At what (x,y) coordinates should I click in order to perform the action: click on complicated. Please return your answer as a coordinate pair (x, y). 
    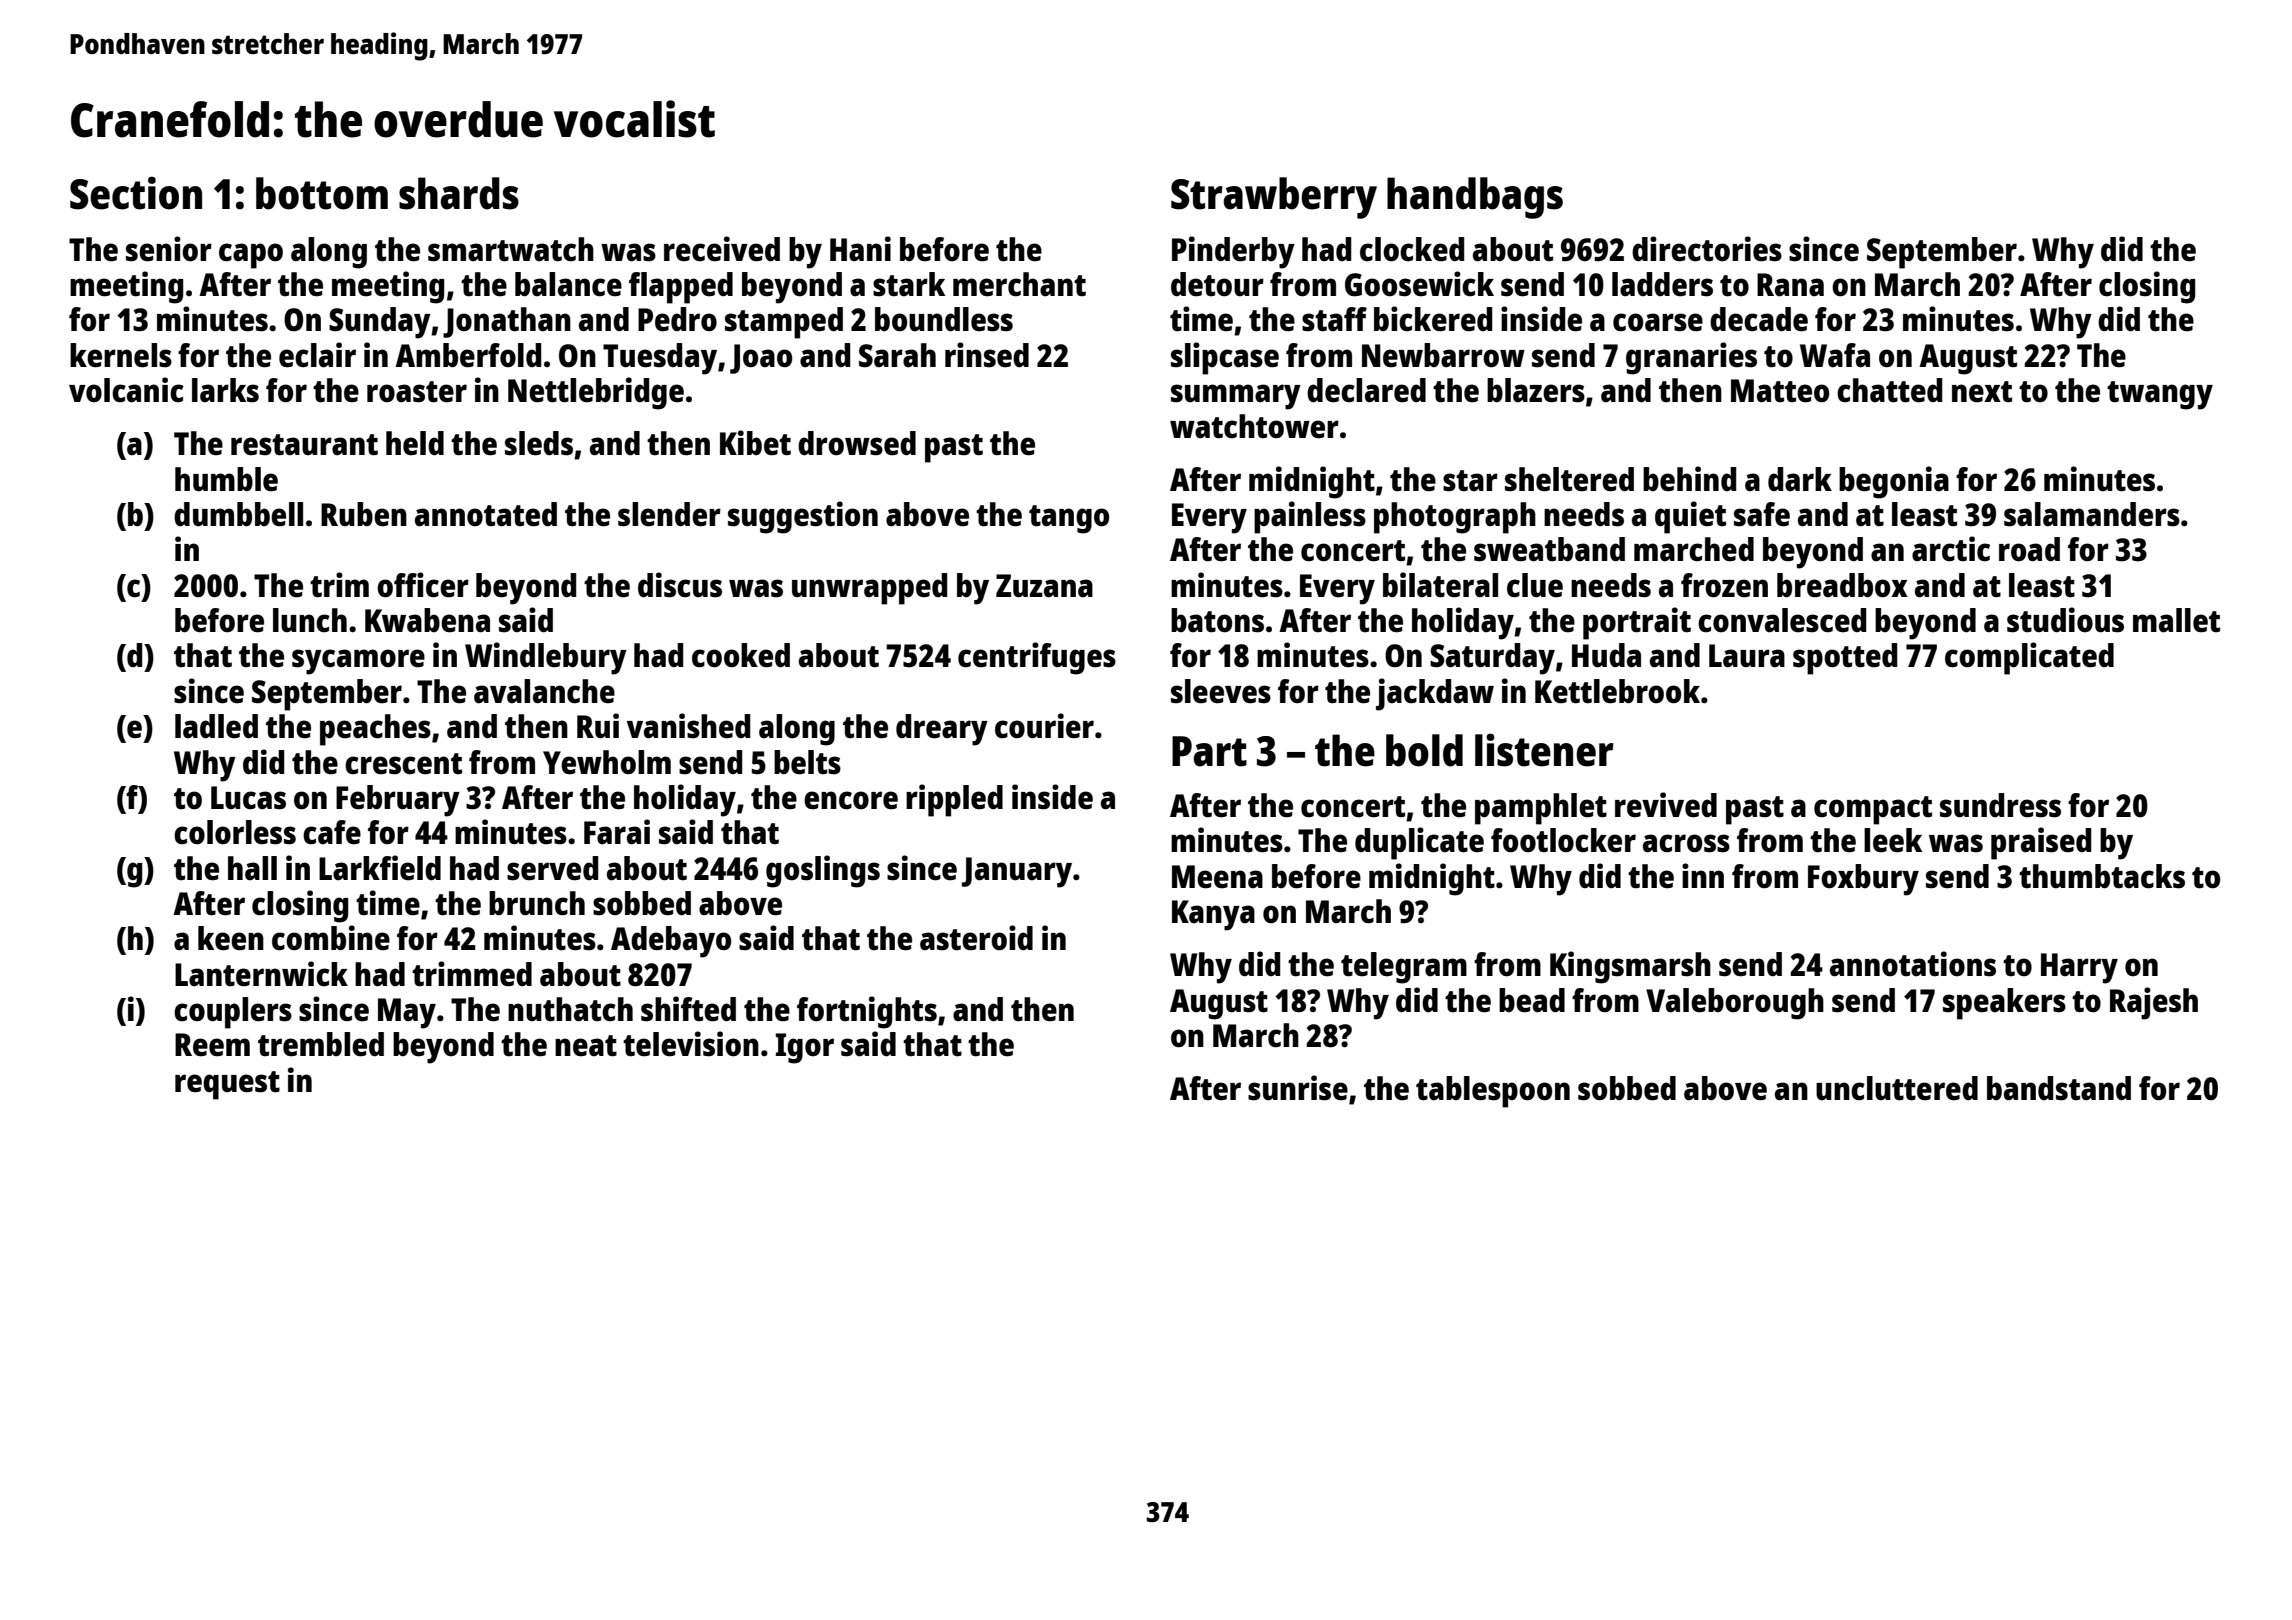
    Looking at the image, I should click on (2029, 658).
